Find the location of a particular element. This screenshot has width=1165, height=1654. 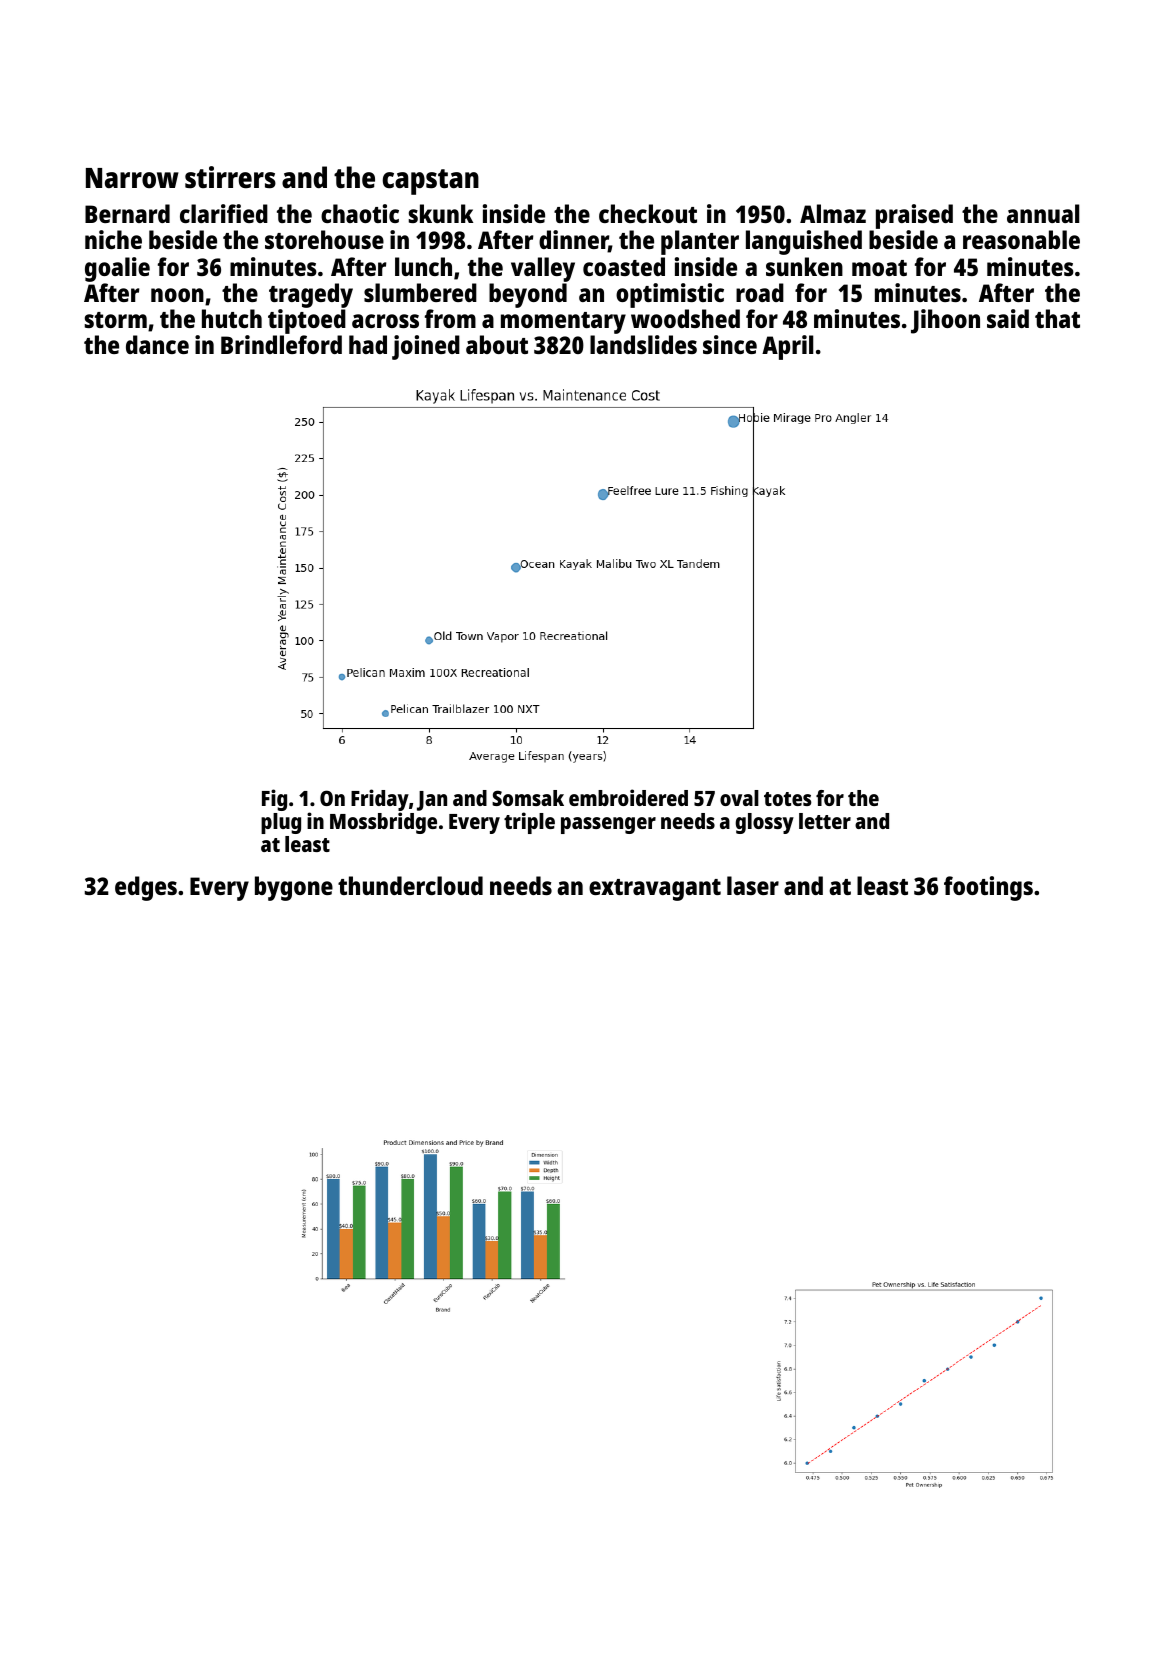

joined is located at coordinates (426, 347).
